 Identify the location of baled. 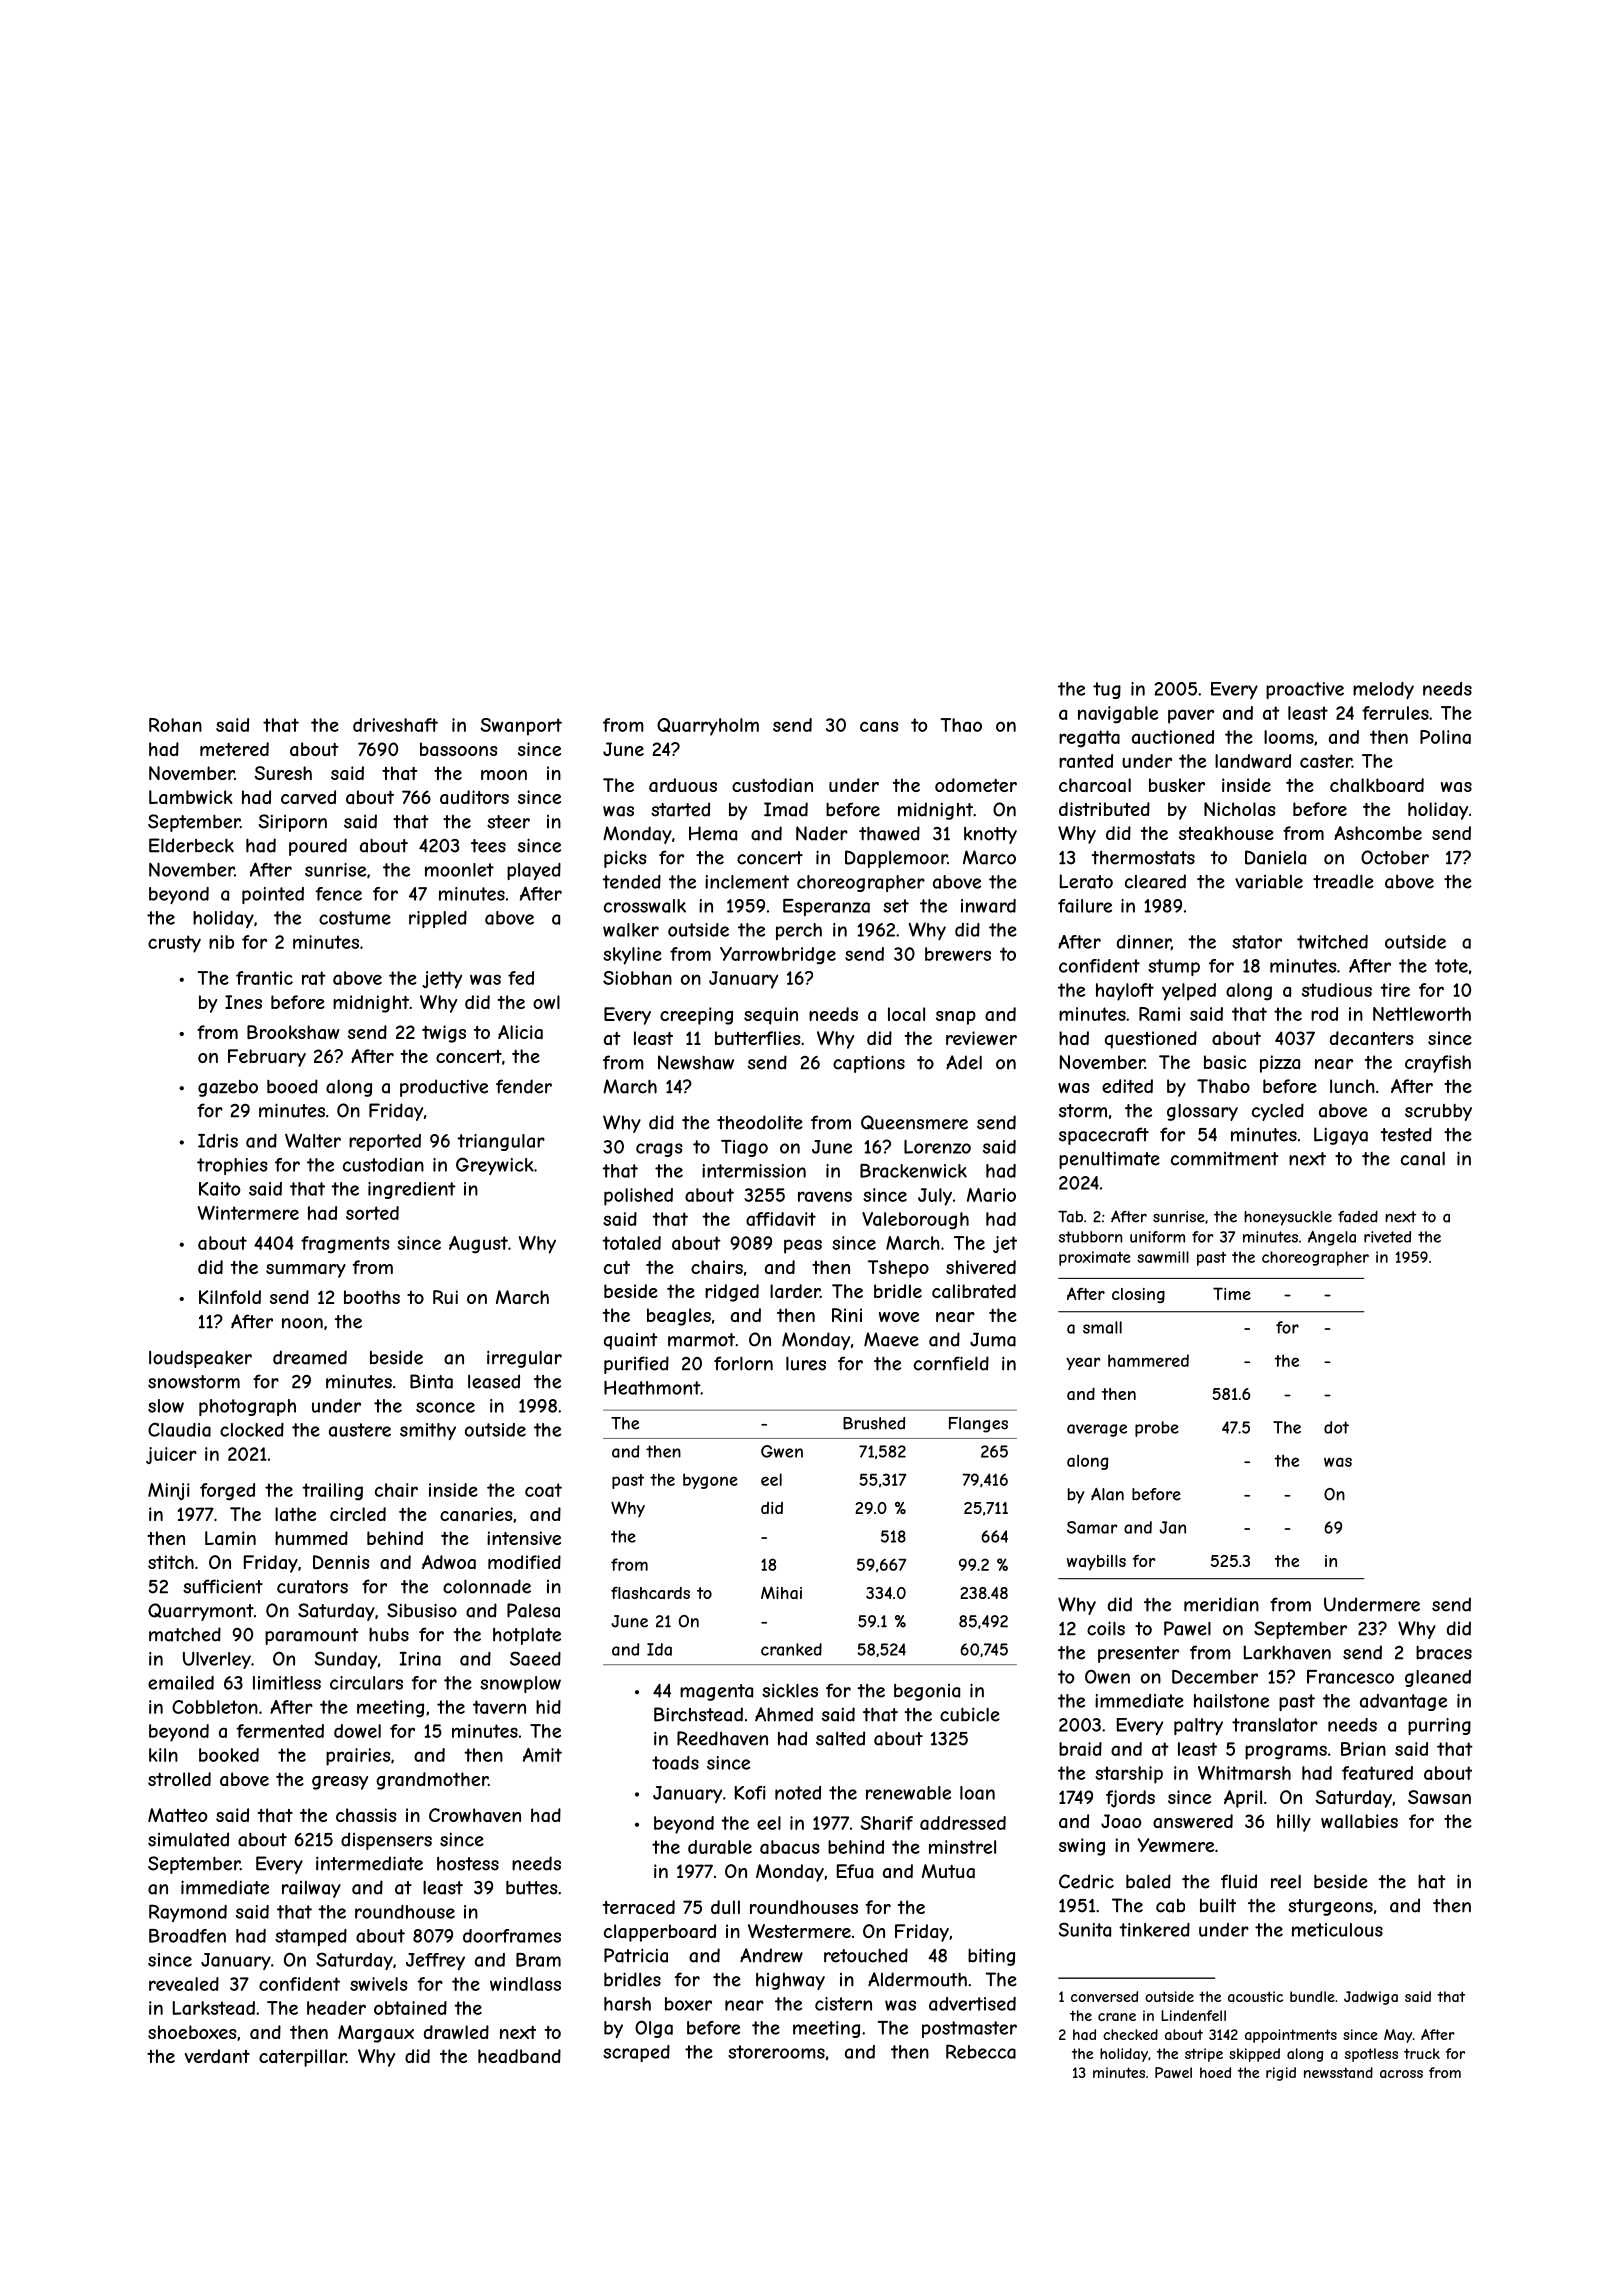
(1148, 1881).
